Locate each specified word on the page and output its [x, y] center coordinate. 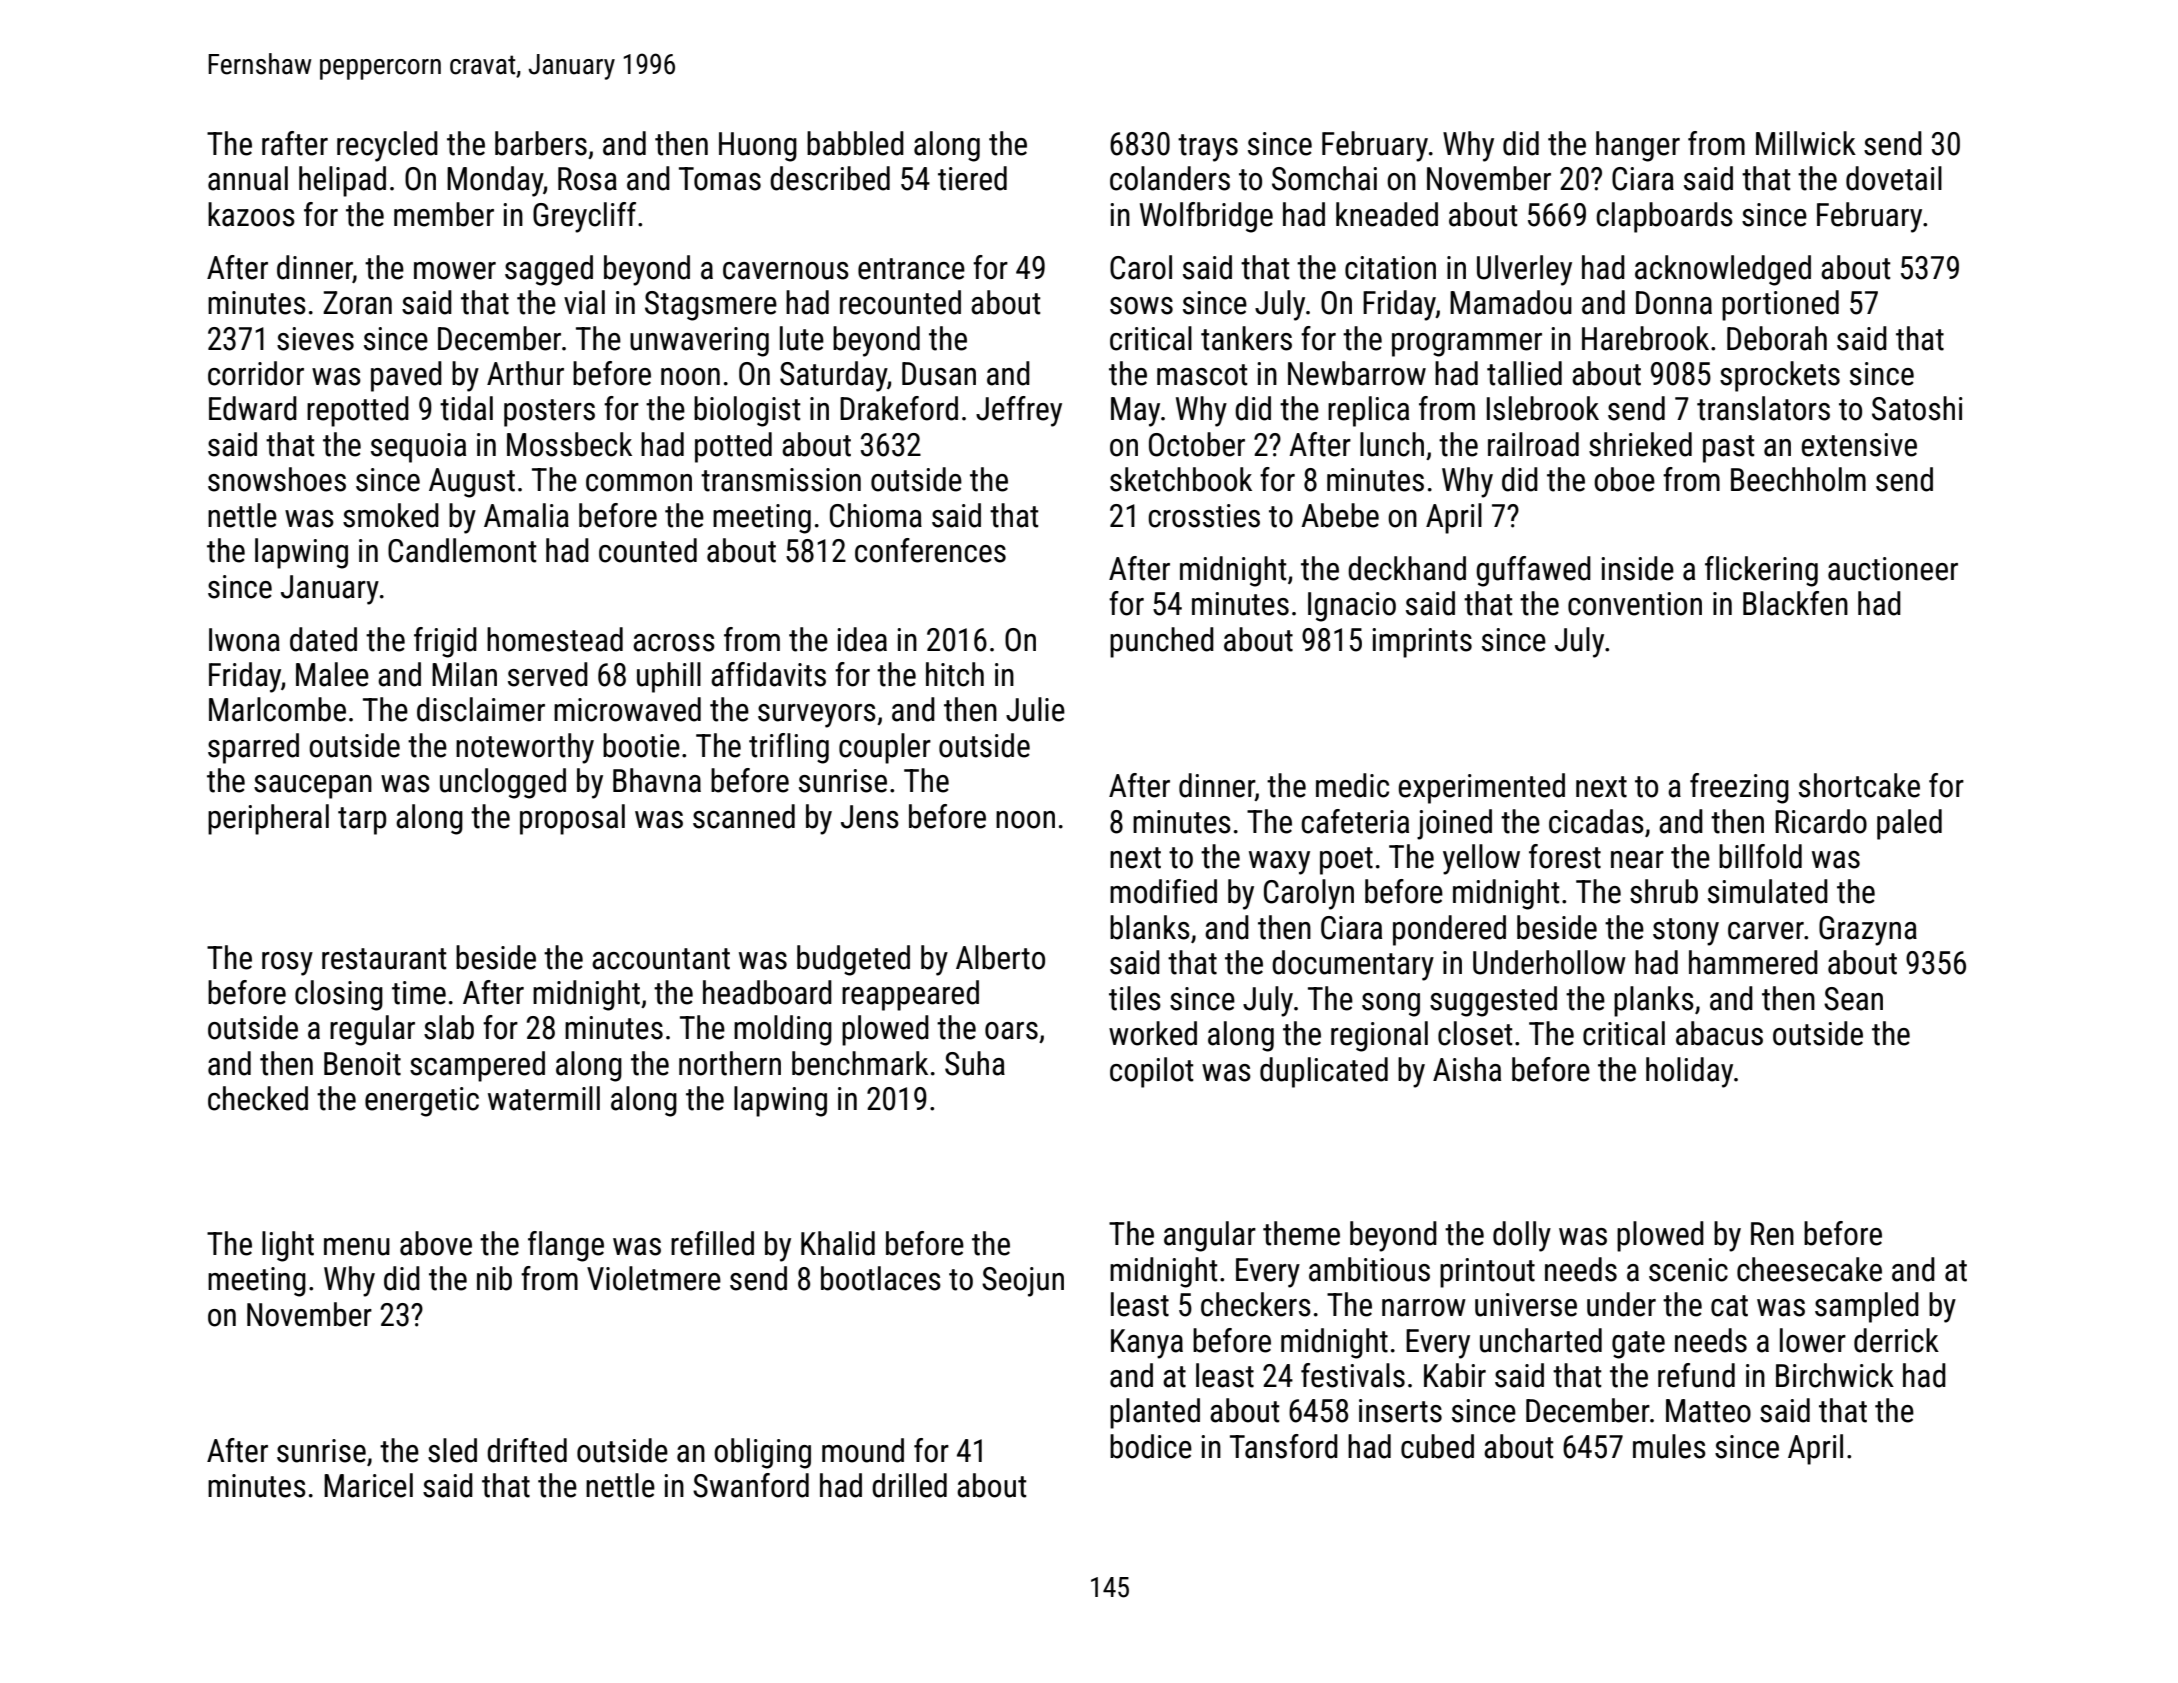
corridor [256, 373]
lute [802, 338]
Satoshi [1917, 408]
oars [1011, 1031]
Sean [1853, 999]
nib [494, 1278]
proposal [572, 819]
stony [1686, 932]
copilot [1151, 1072]
